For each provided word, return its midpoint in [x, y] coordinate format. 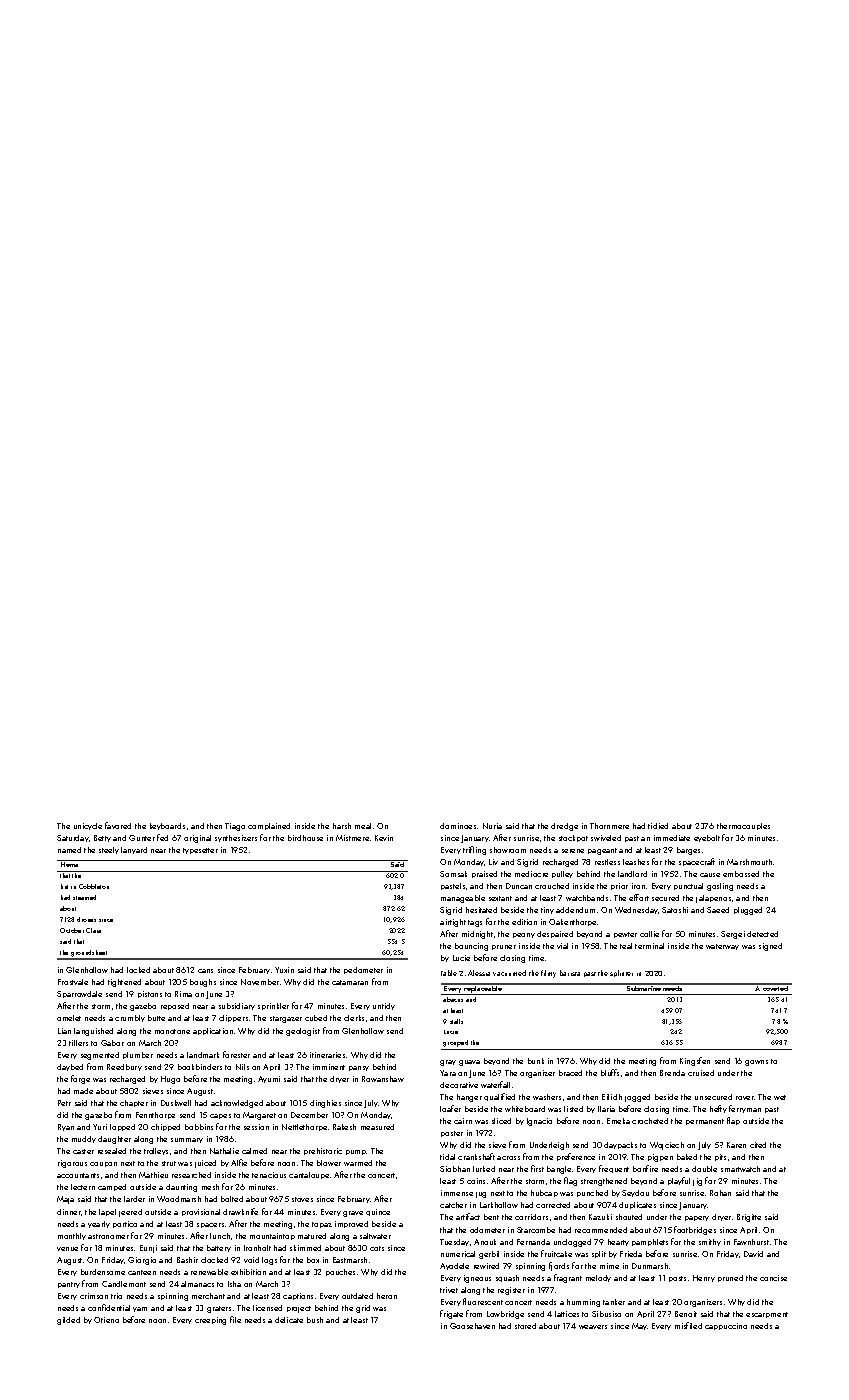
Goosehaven [472, 1326]
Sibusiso [606, 1314]
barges [688, 851]
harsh [342, 826]
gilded [68, 1321]
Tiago [235, 827]
